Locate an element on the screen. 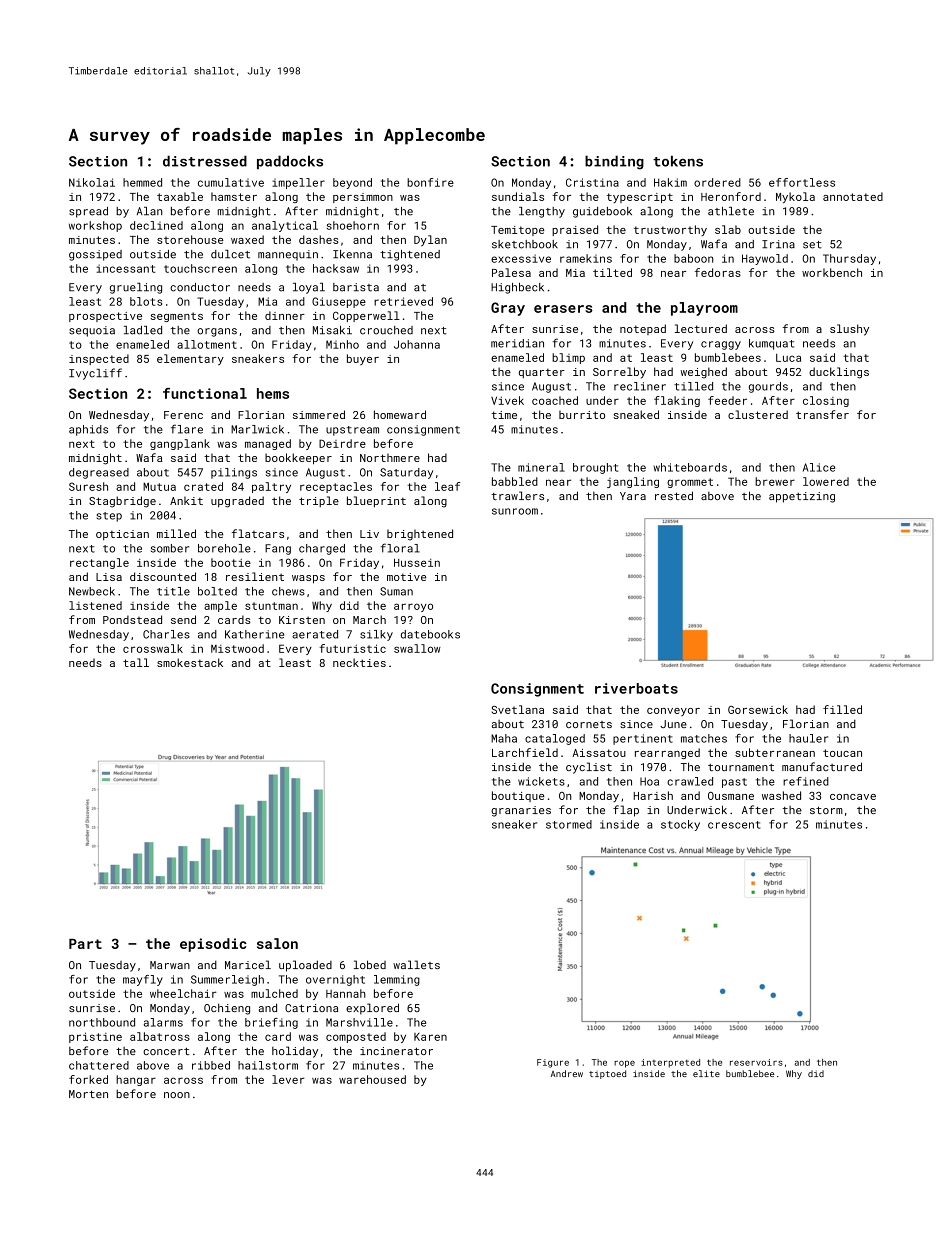 This screenshot has width=952, height=1233. Part is located at coordinates (85, 944).
